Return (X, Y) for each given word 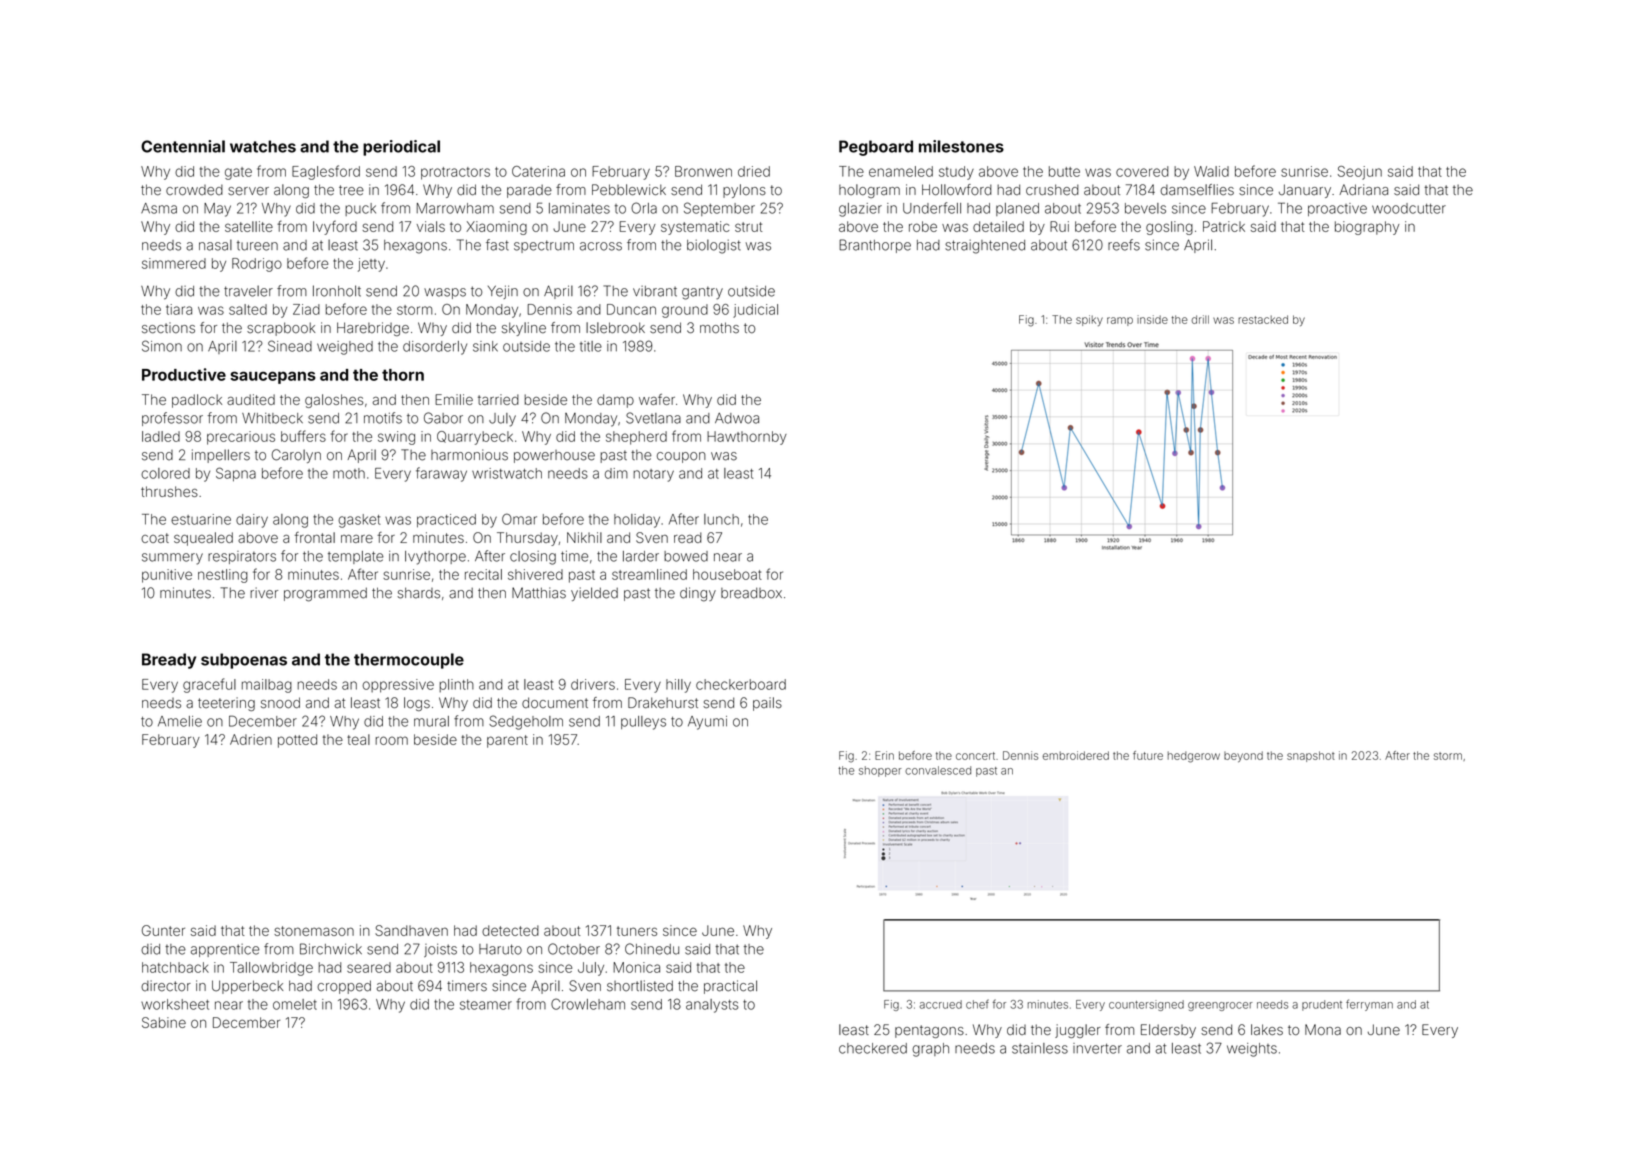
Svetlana (653, 418)
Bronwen (703, 171)
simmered (174, 263)
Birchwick (331, 949)
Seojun (1360, 173)
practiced (446, 521)
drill (1200, 319)
